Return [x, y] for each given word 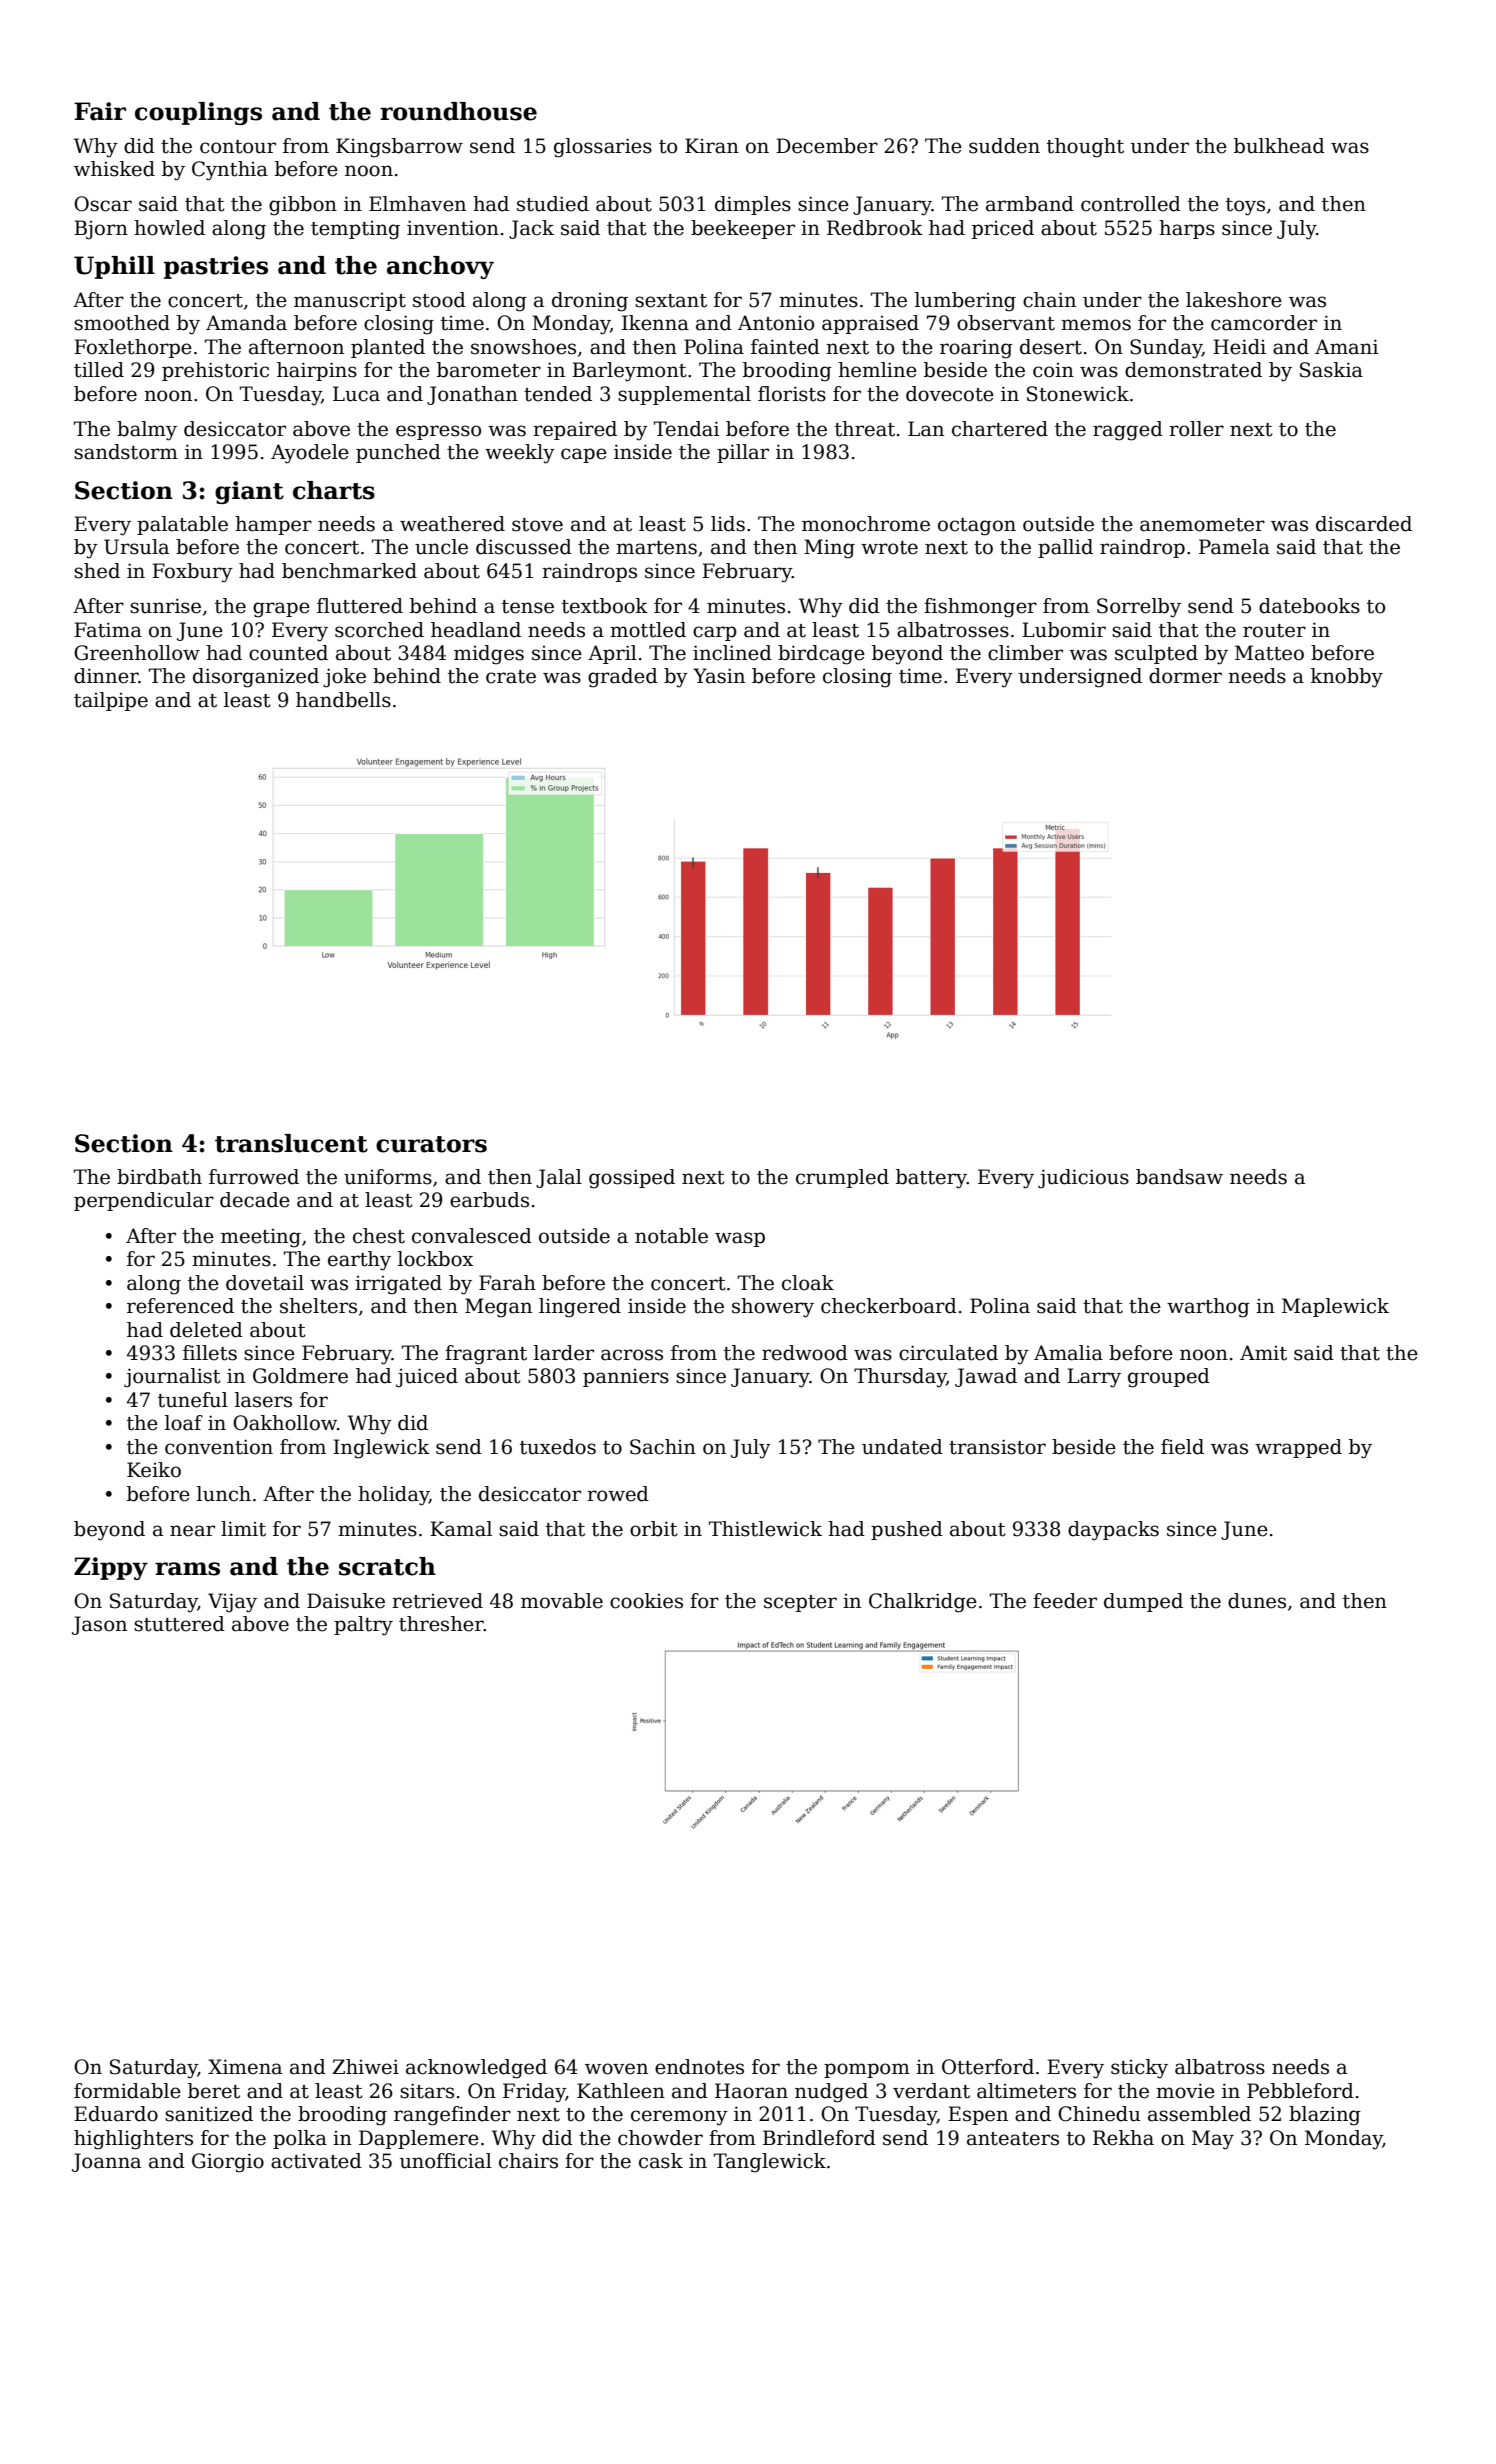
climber [1025, 653]
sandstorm [126, 452]
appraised [870, 324]
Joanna [106, 2162]
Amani [1346, 347]
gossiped [632, 1179]
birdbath [159, 1177]
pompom [867, 2070]
